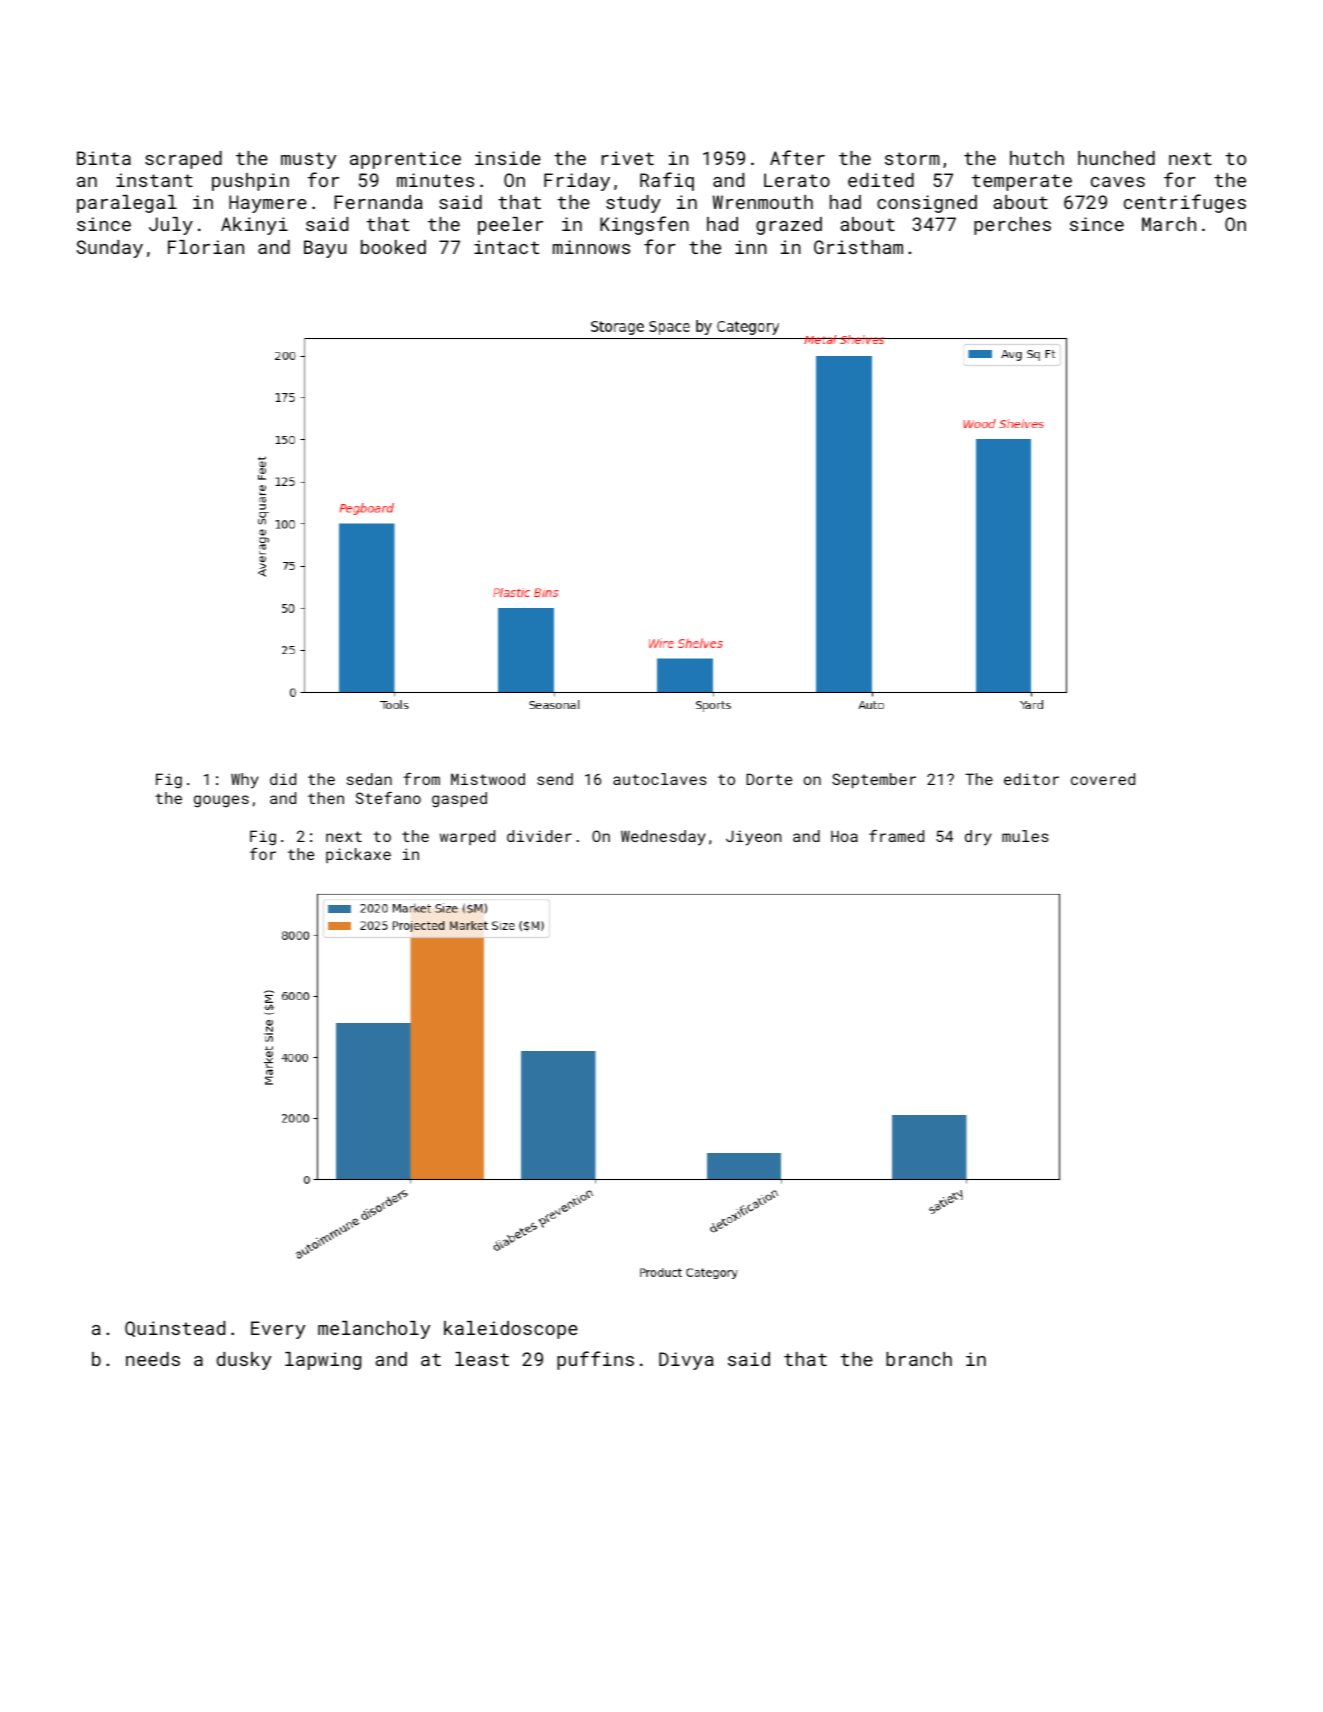 This page has width=1323, height=1712. I want to click on hunched, so click(1116, 158).
